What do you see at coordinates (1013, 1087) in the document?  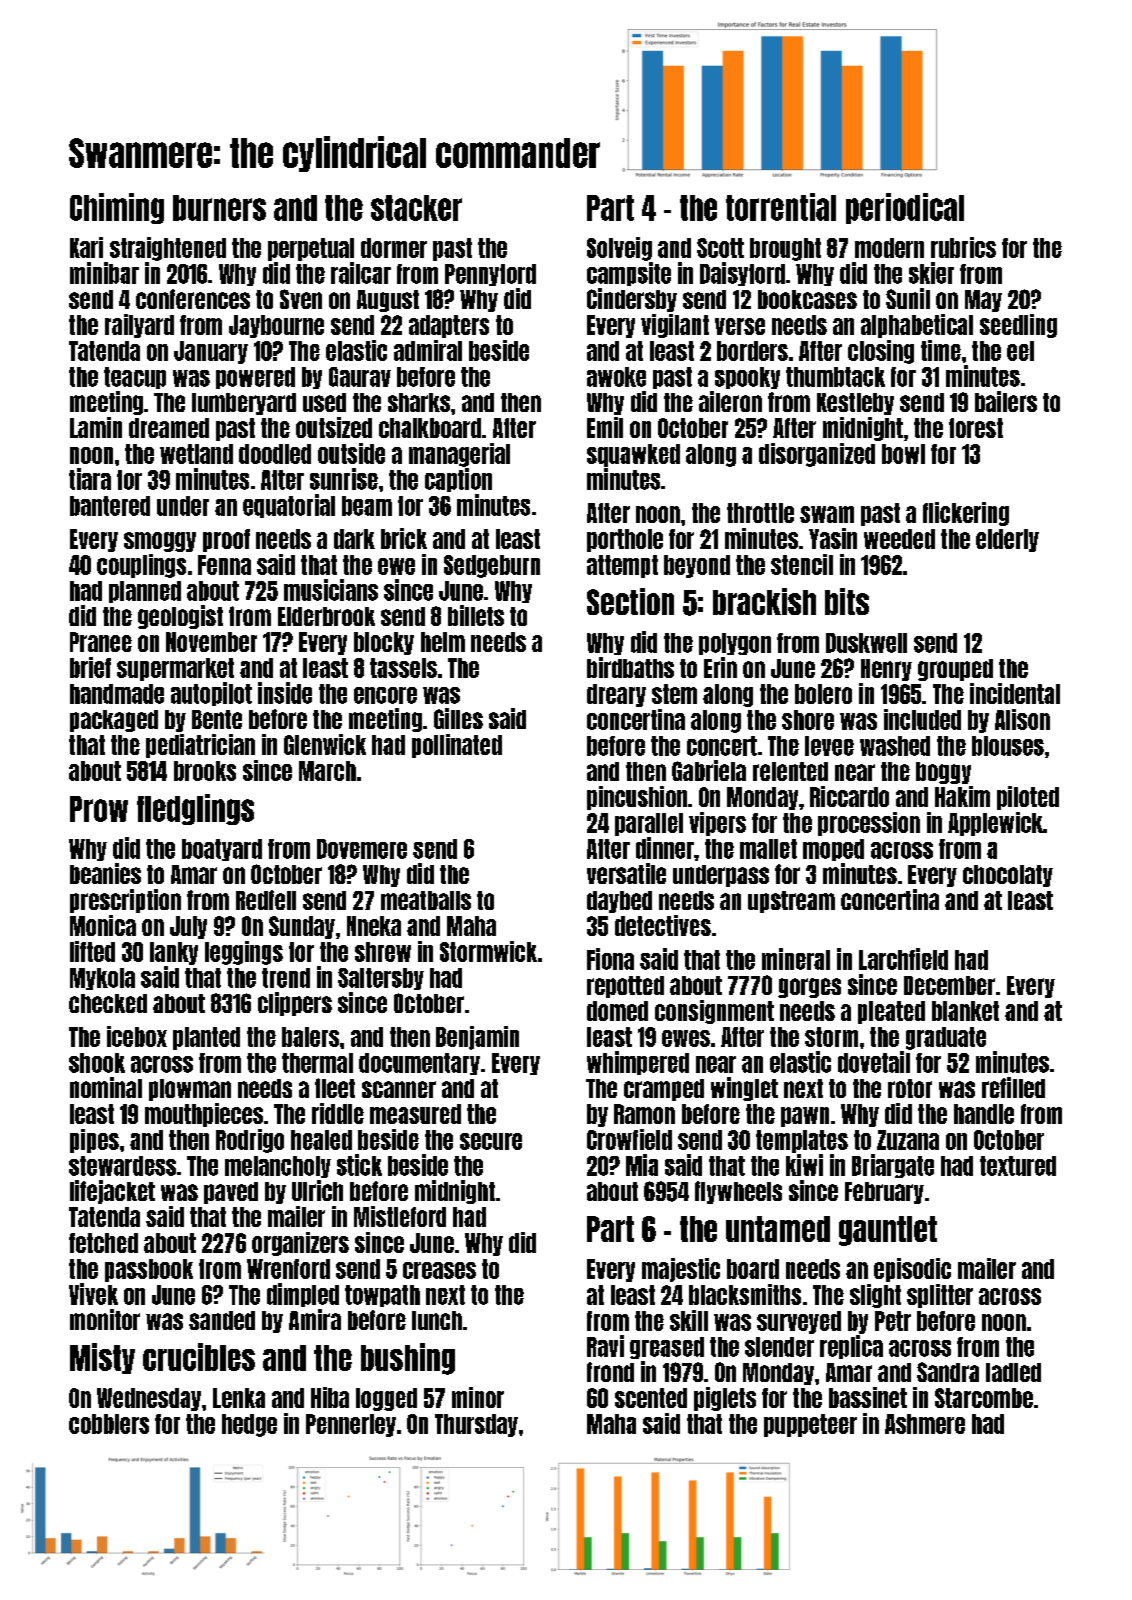 I see `refilled` at bounding box center [1013, 1087].
